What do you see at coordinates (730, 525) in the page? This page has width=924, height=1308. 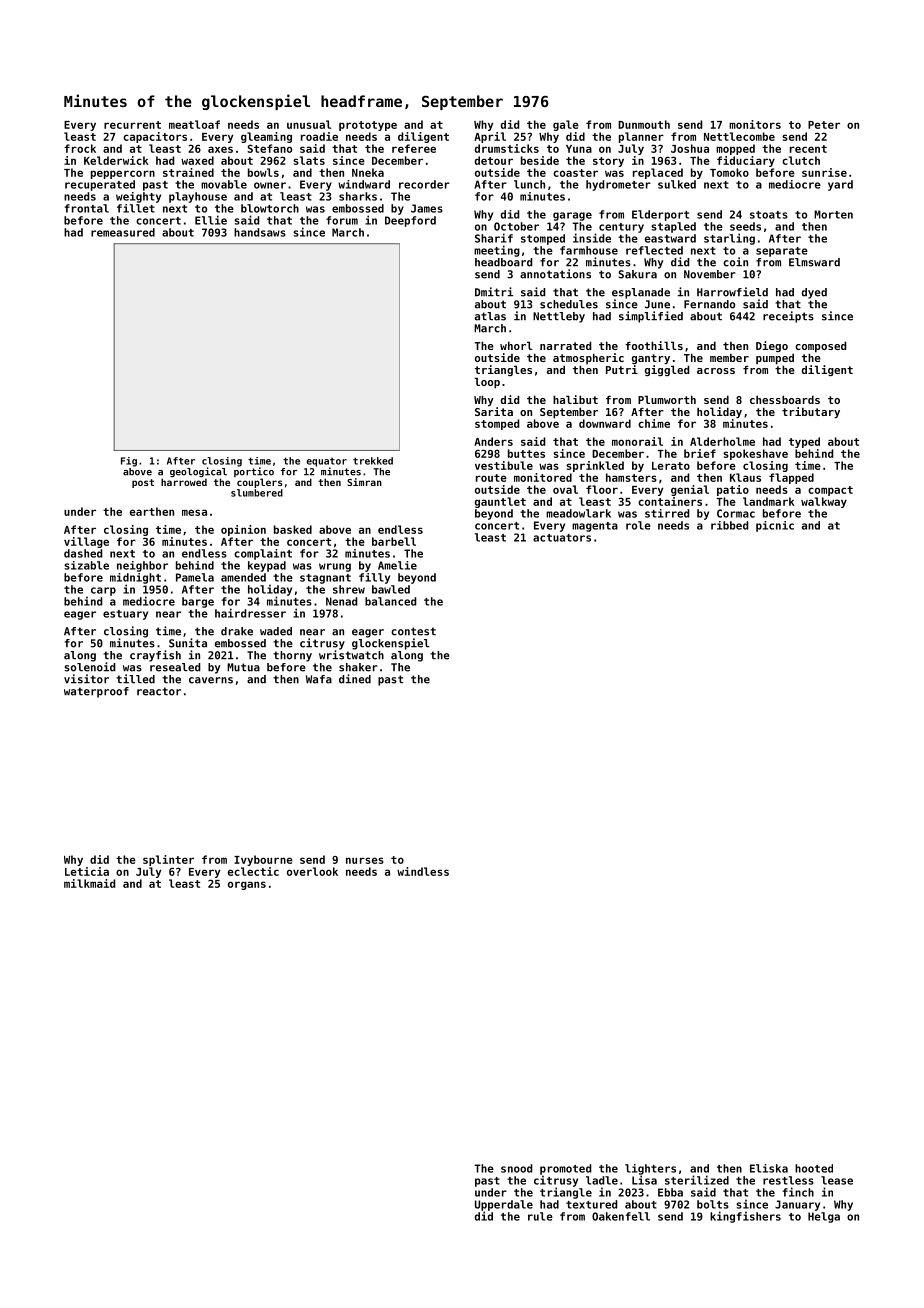 I see `ribbed` at bounding box center [730, 525].
